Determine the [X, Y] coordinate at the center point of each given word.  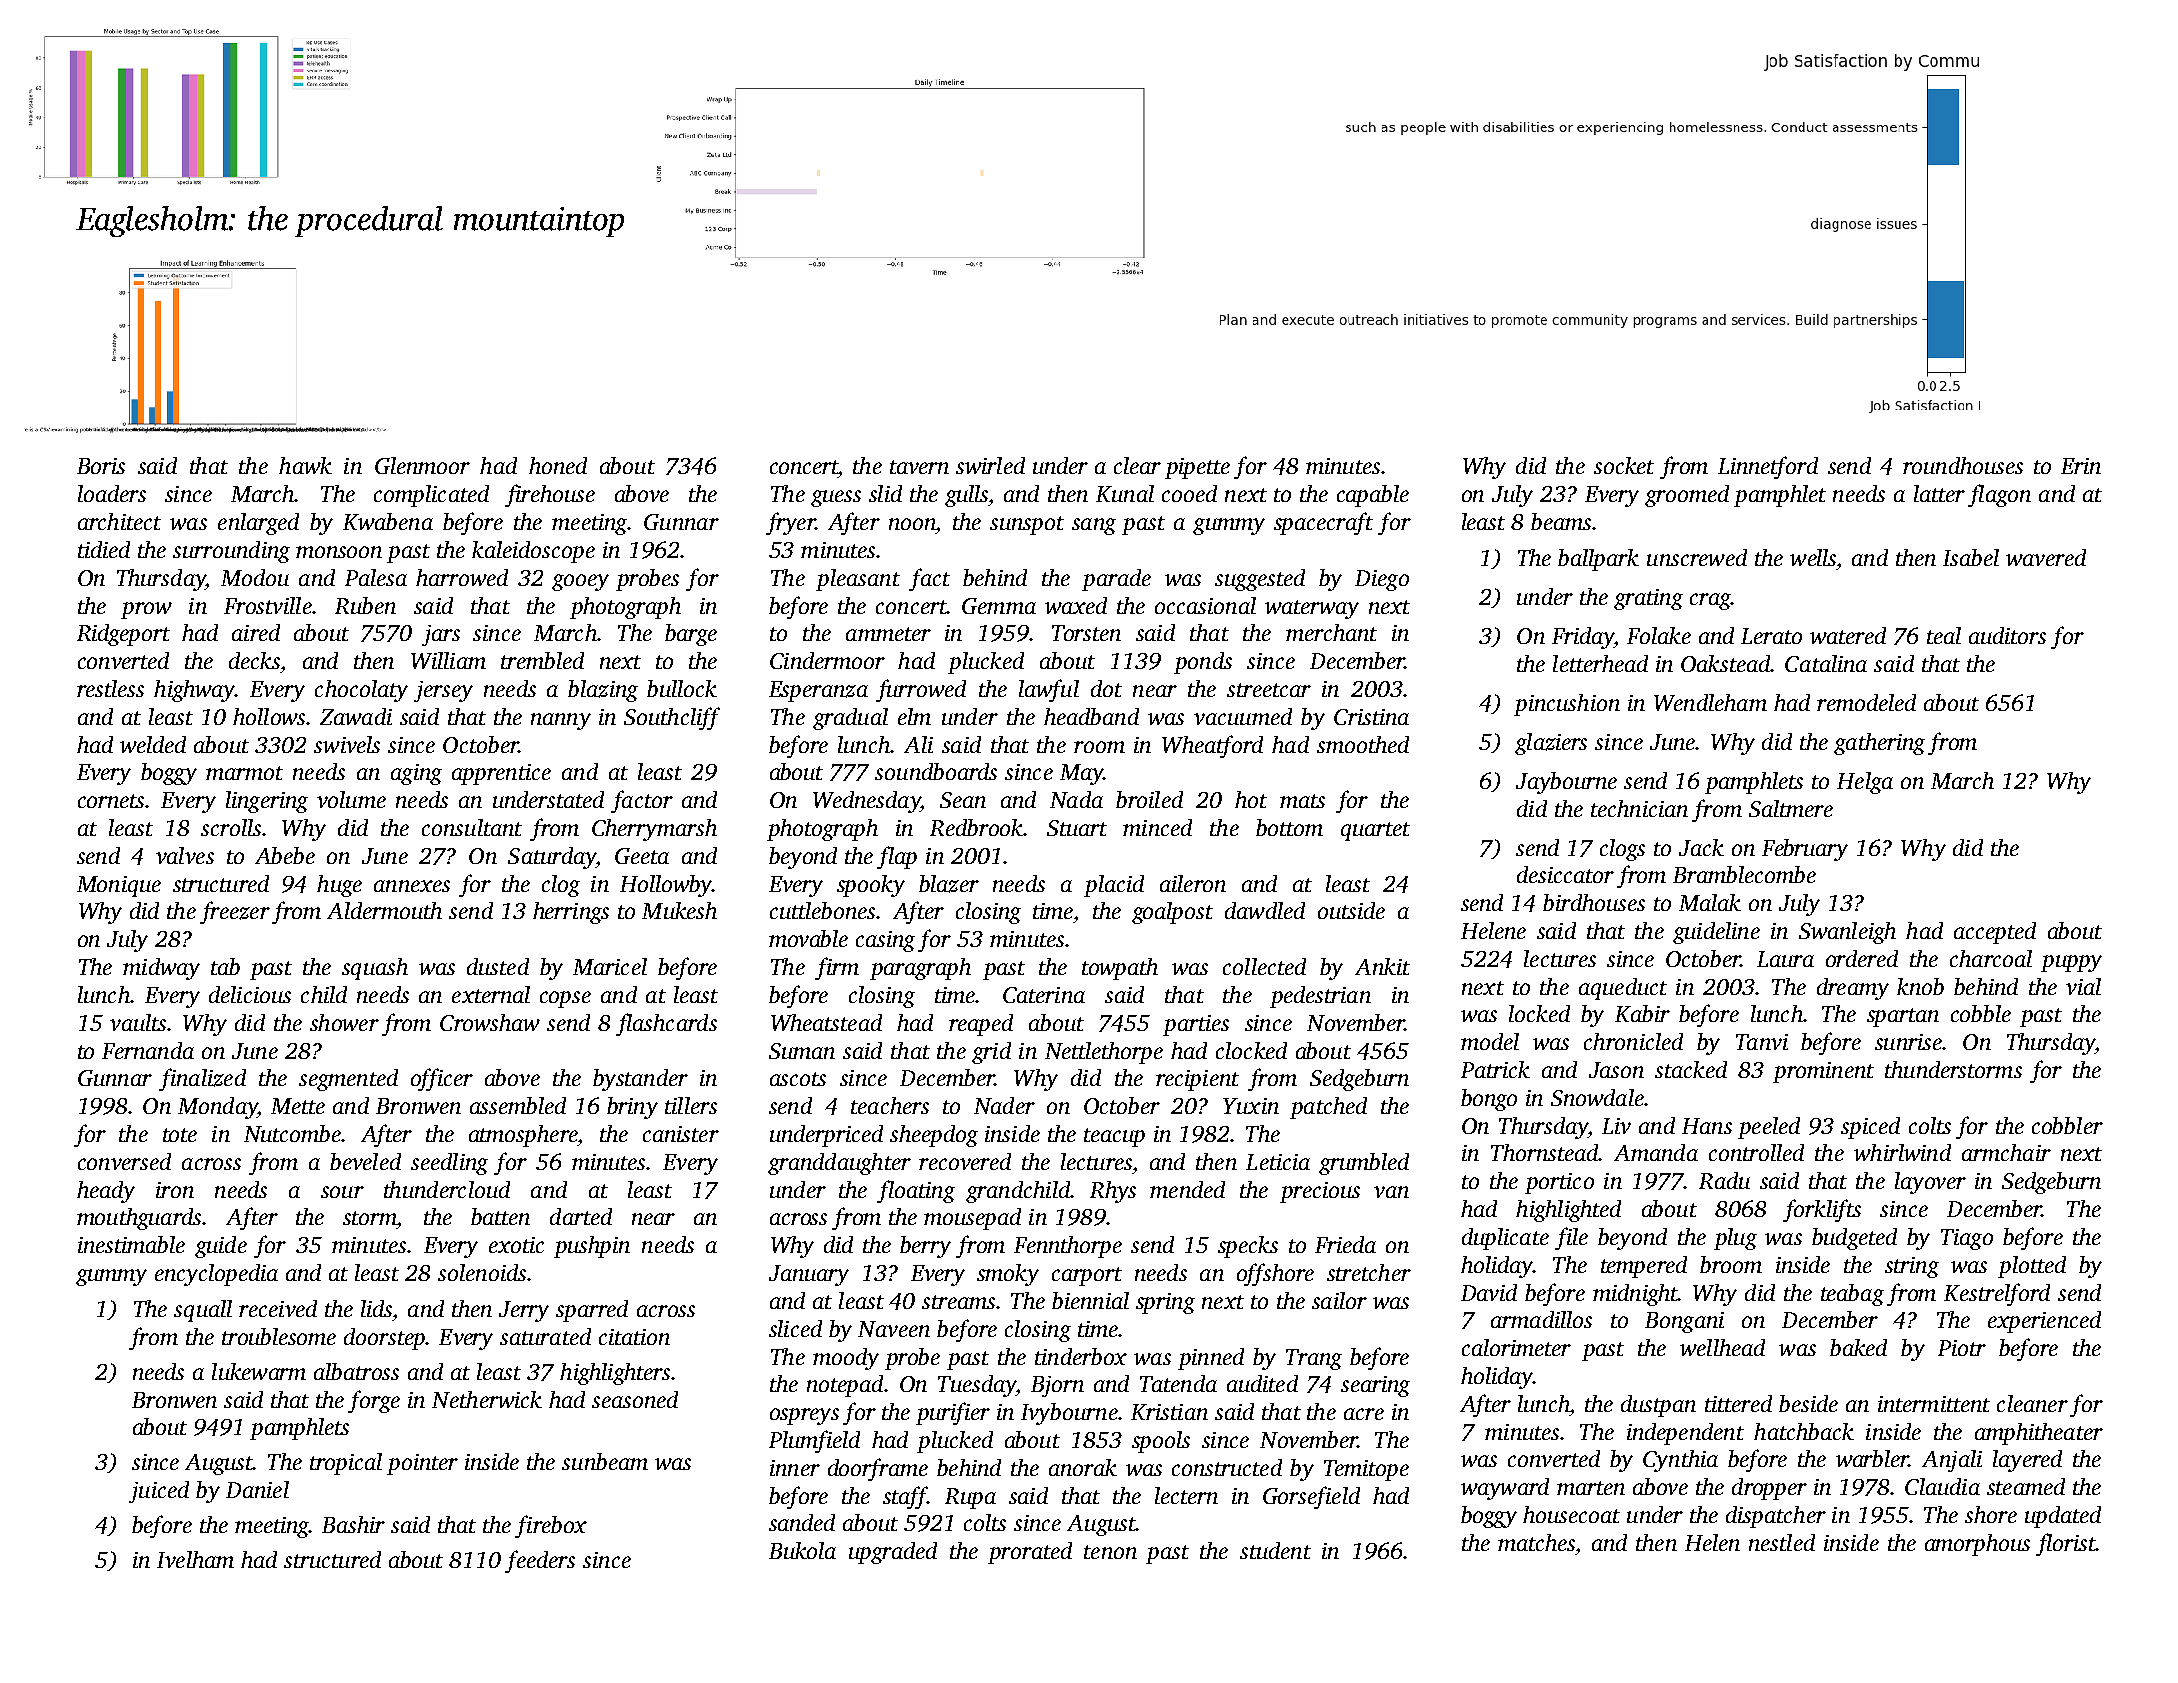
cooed [1189, 493]
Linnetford [1768, 467]
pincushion [1567, 705]
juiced [159, 1492]
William [448, 660]
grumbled [1364, 1164]
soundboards [936, 771]
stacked [1691, 1069]
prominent [1823, 1072]
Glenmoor [422, 465]
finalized [202, 1079]
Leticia [1278, 1162]
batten [500, 1216]
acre [1364, 1414]
